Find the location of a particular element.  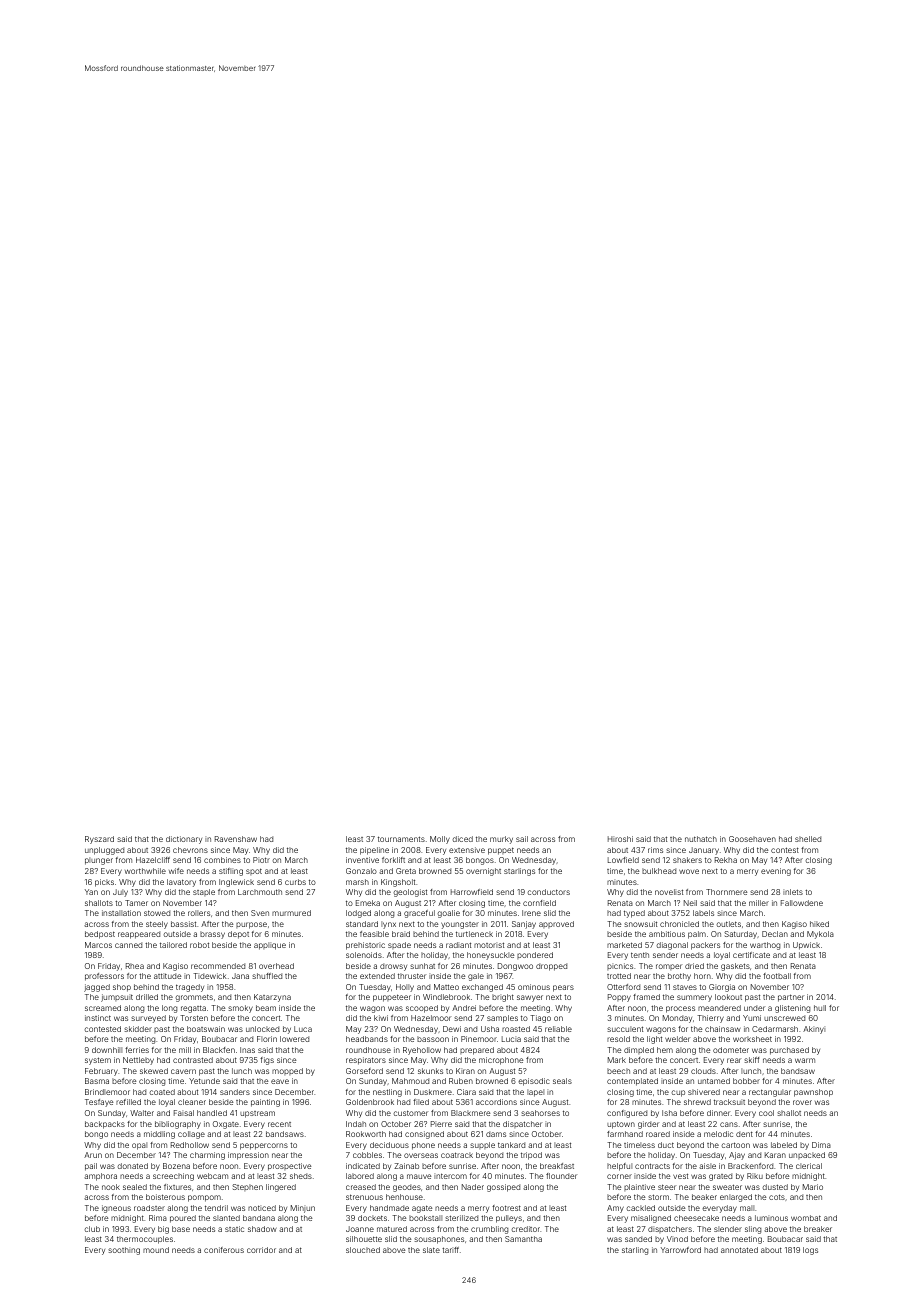

strenuous is located at coordinates (364, 1197).
